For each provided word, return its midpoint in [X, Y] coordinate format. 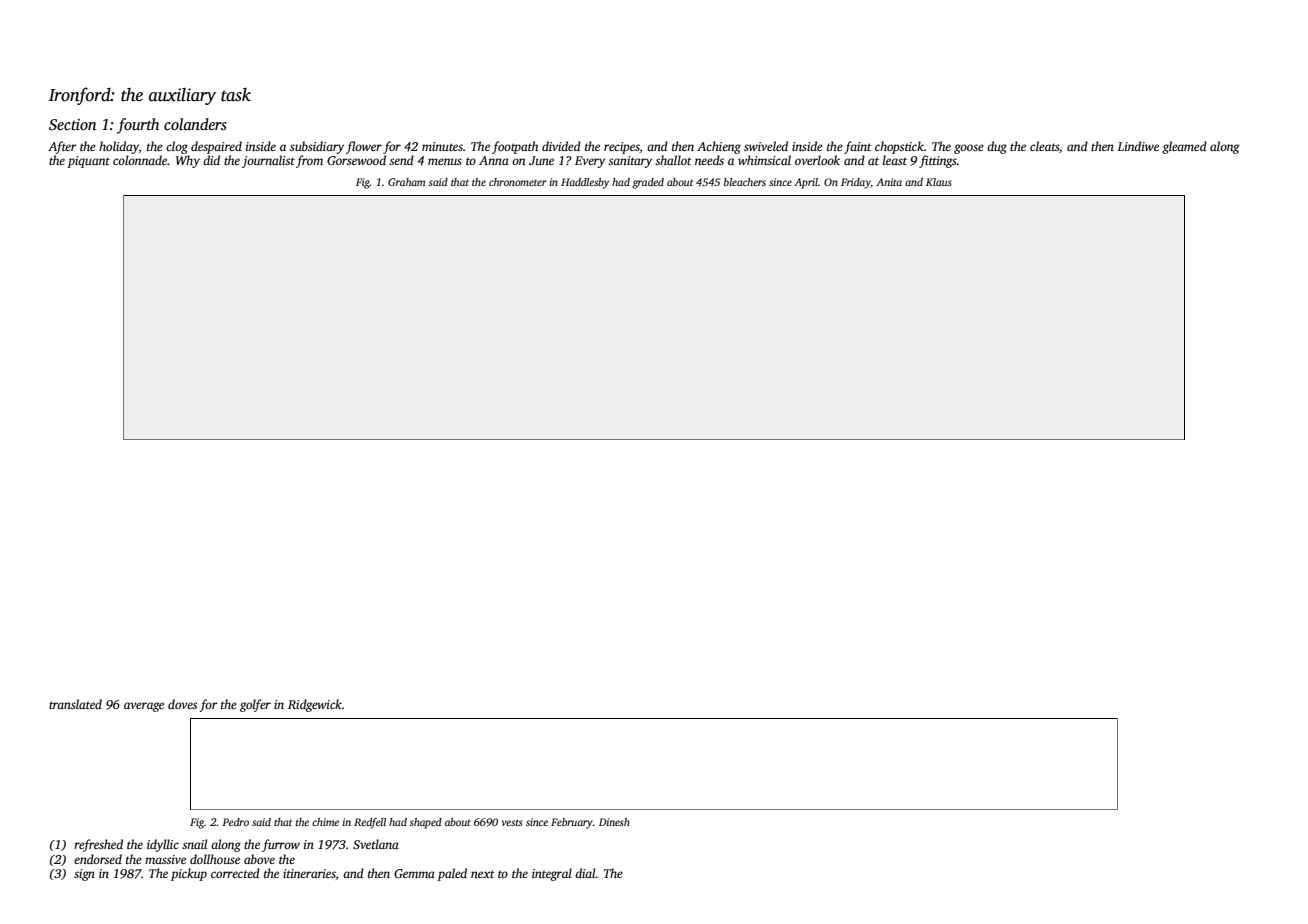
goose [969, 149]
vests [512, 822]
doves [182, 704]
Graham [406, 182]
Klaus [939, 182]
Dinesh [614, 822]
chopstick [899, 147]
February [572, 823]
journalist [268, 161]
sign [84, 875]
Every [590, 162]
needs [709, 160]
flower [364, 147]
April [806, 183]
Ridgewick [315, 705]
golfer [255, 705]
